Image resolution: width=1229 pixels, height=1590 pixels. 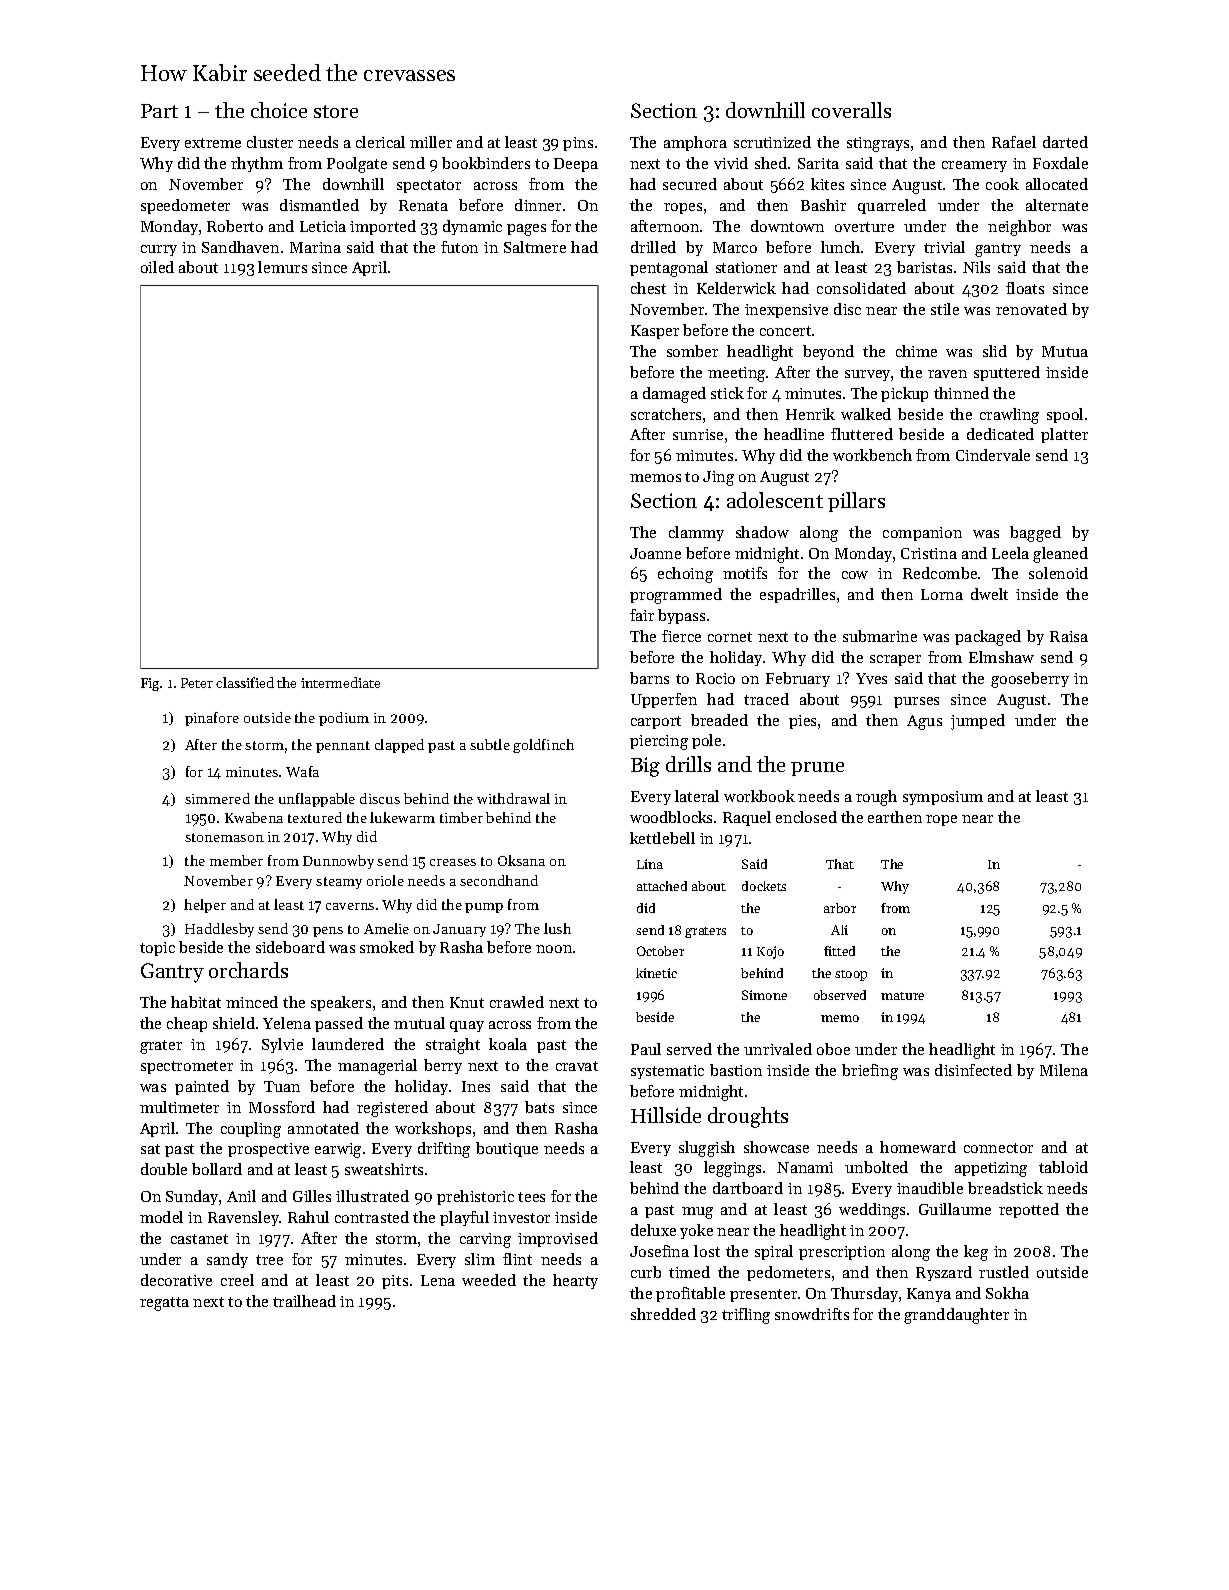 I want to click on Redcombe, so click(x=940, y=573).
